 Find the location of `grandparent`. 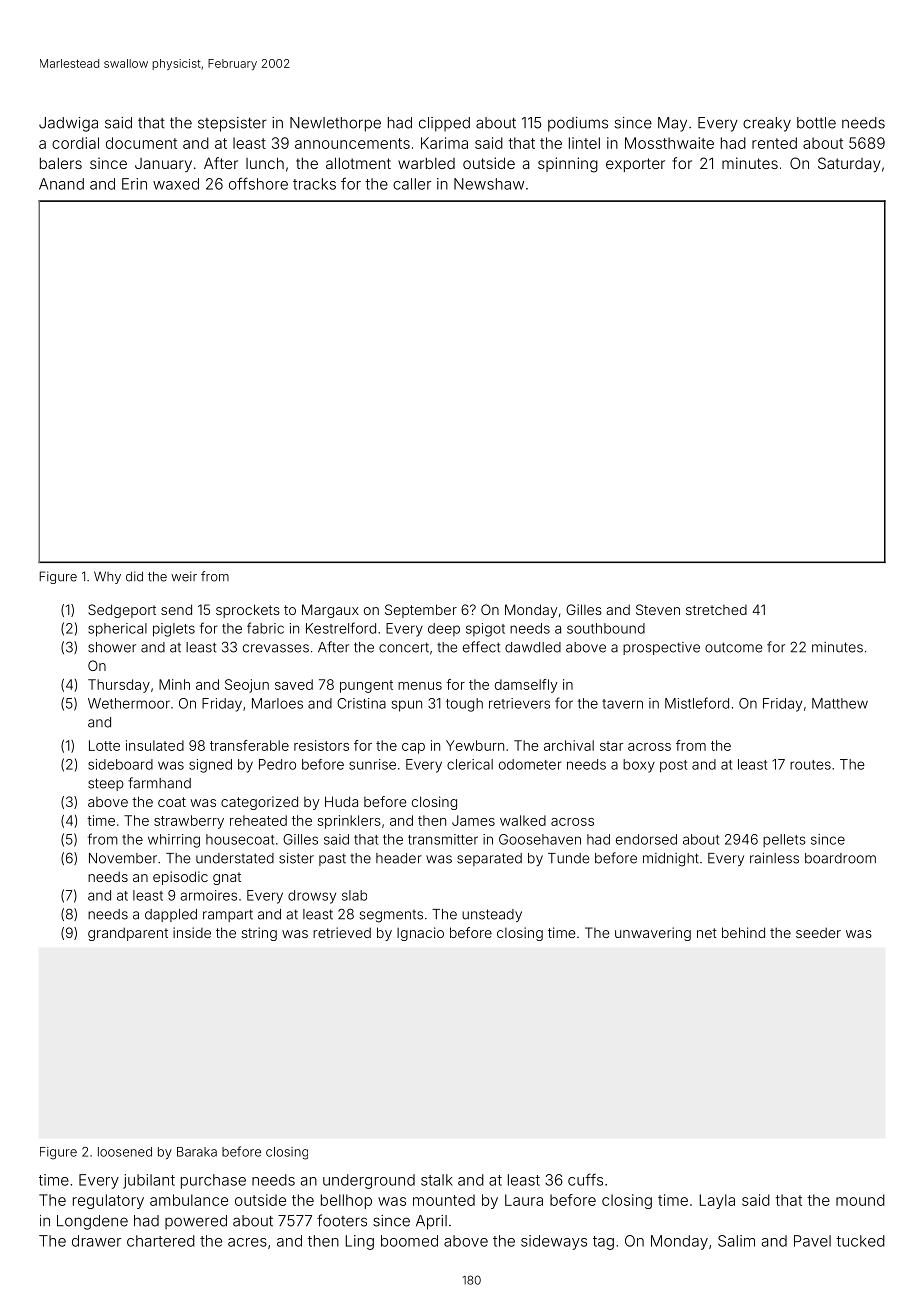

grandparent is located at coordinates (128, 934).
